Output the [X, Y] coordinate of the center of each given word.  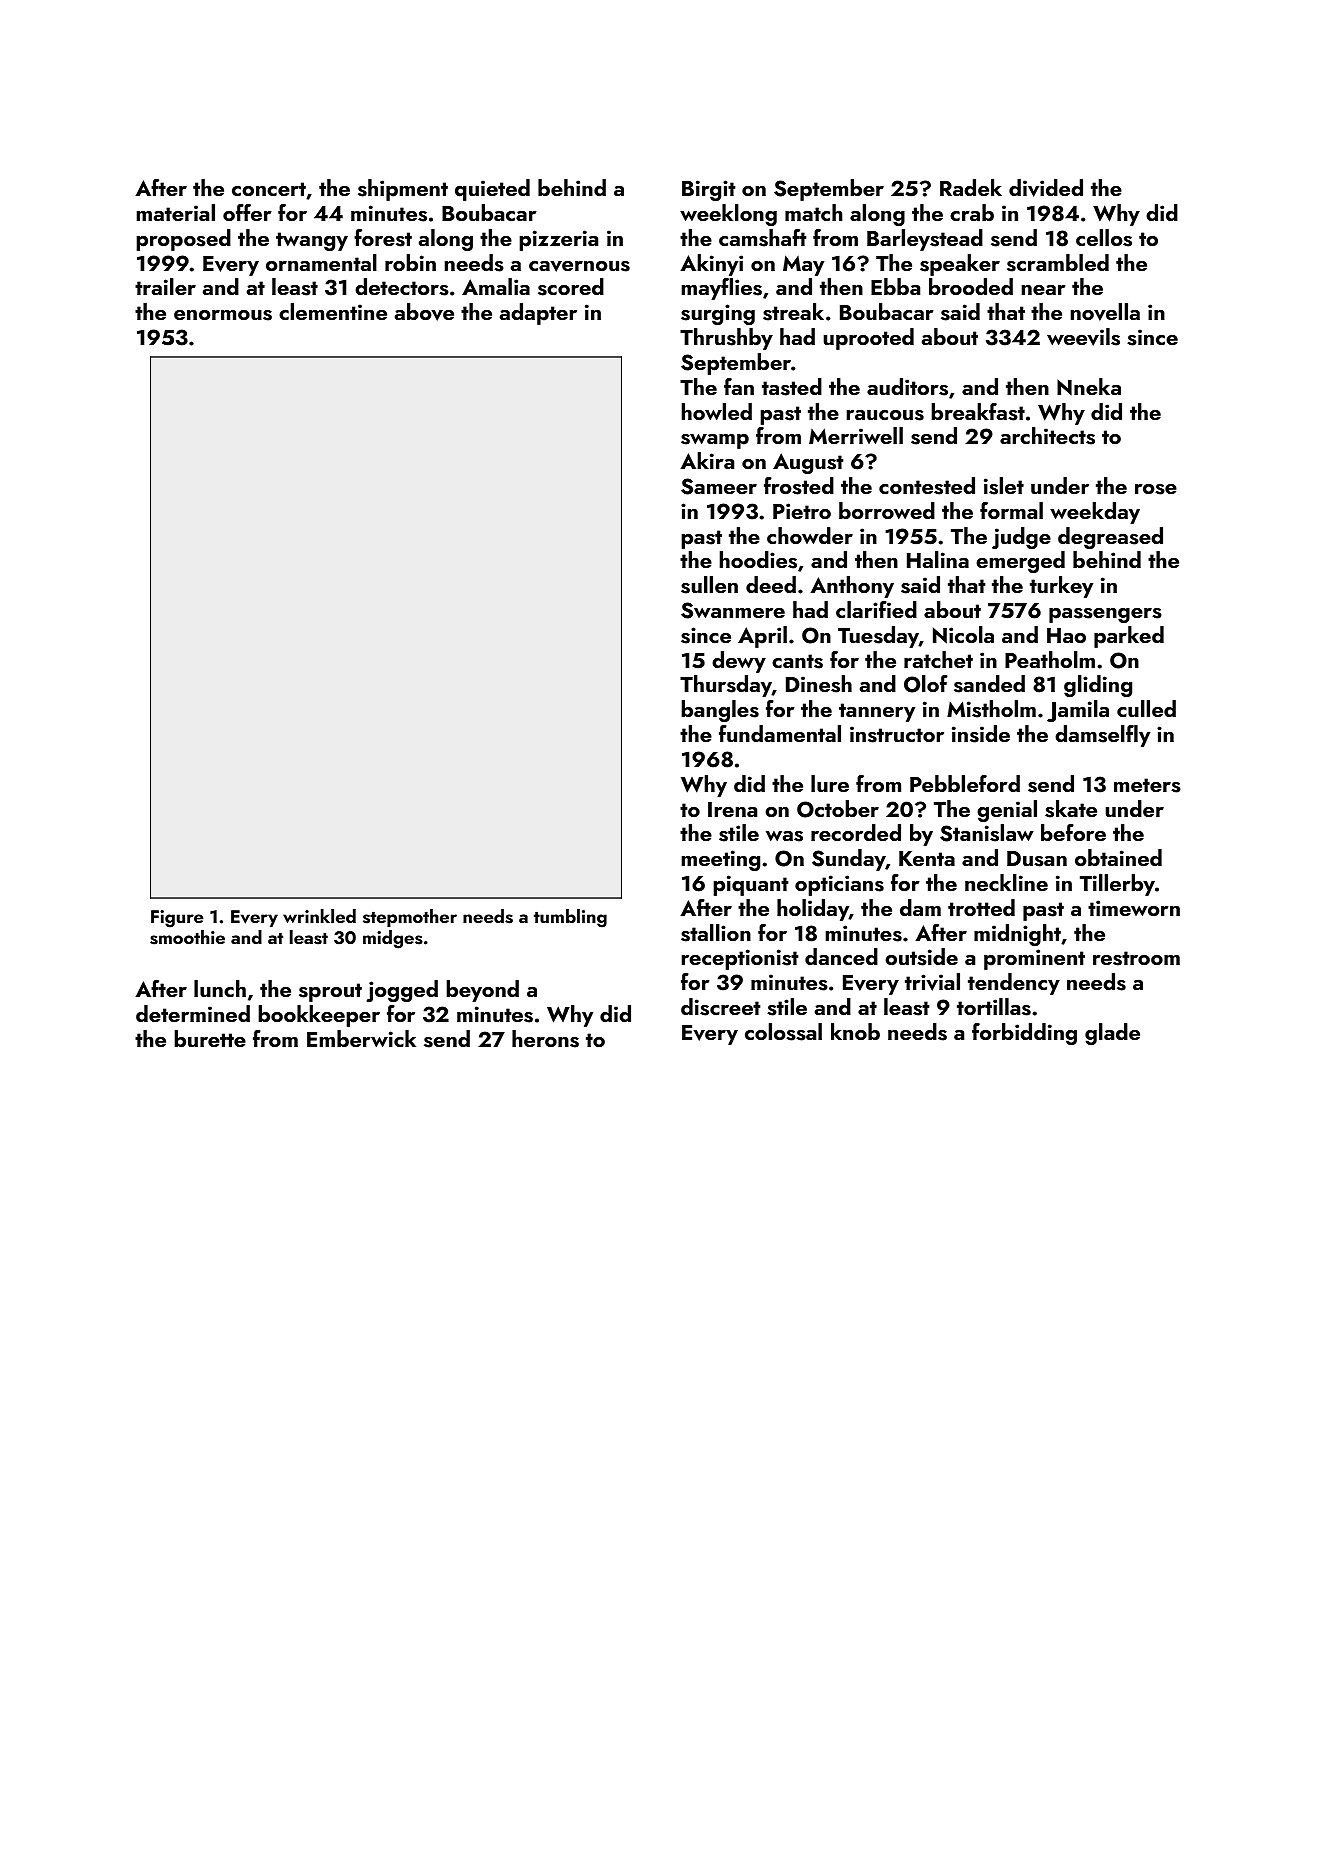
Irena [732, 809]
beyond [482, 991]
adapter [538, 314]
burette [210, 1038]
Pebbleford [965, 783]
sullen [709, 585]
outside [921, 957]
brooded [971, 286]
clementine [333, 311]
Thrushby [726, 339]
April [762, 637]
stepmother [410, 918]
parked [1129, 637]
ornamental [321, 262]
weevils [1083, 337]
